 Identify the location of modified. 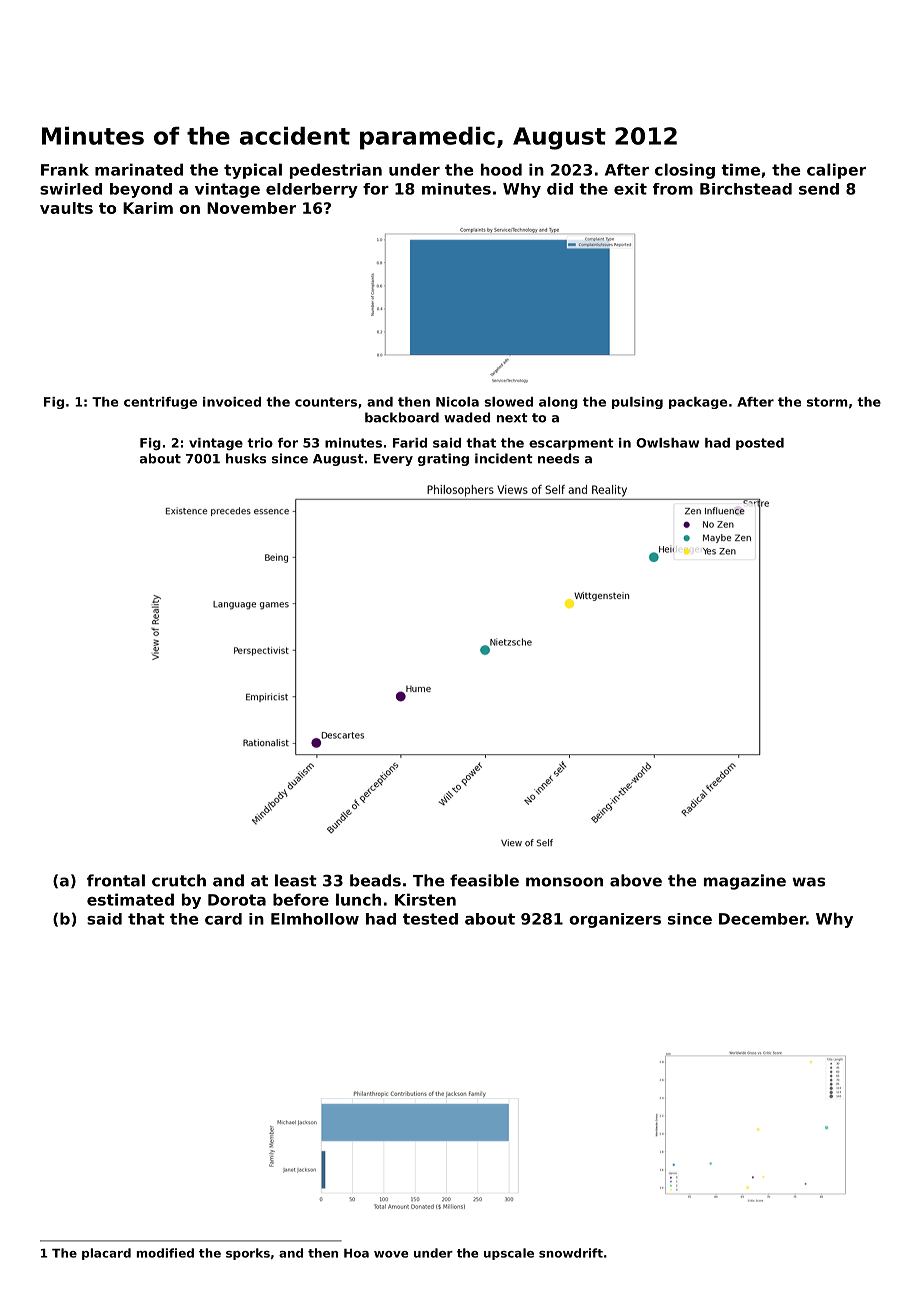
(165, 1253).
